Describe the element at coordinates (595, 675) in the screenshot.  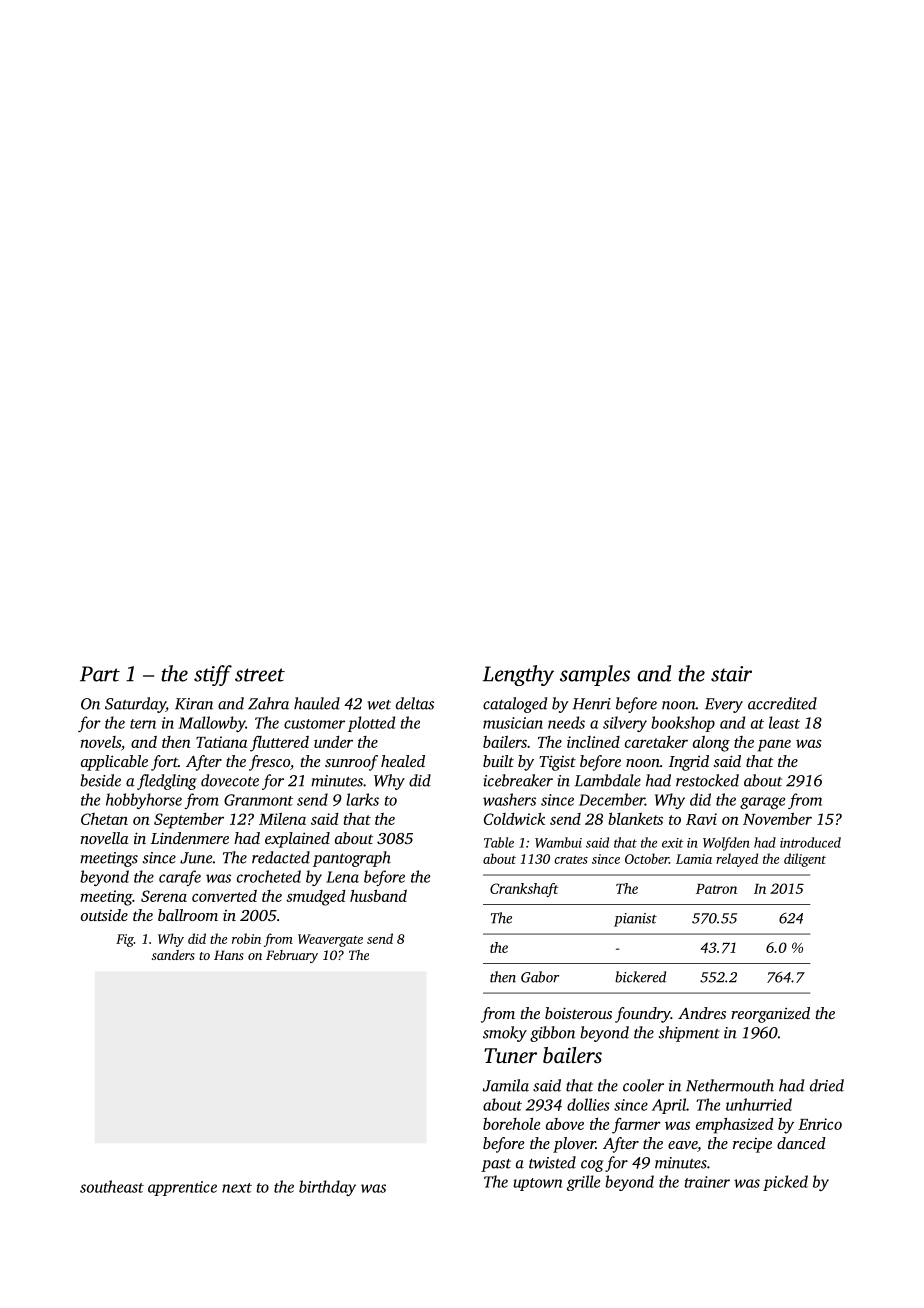
I see `samples` at that location.
